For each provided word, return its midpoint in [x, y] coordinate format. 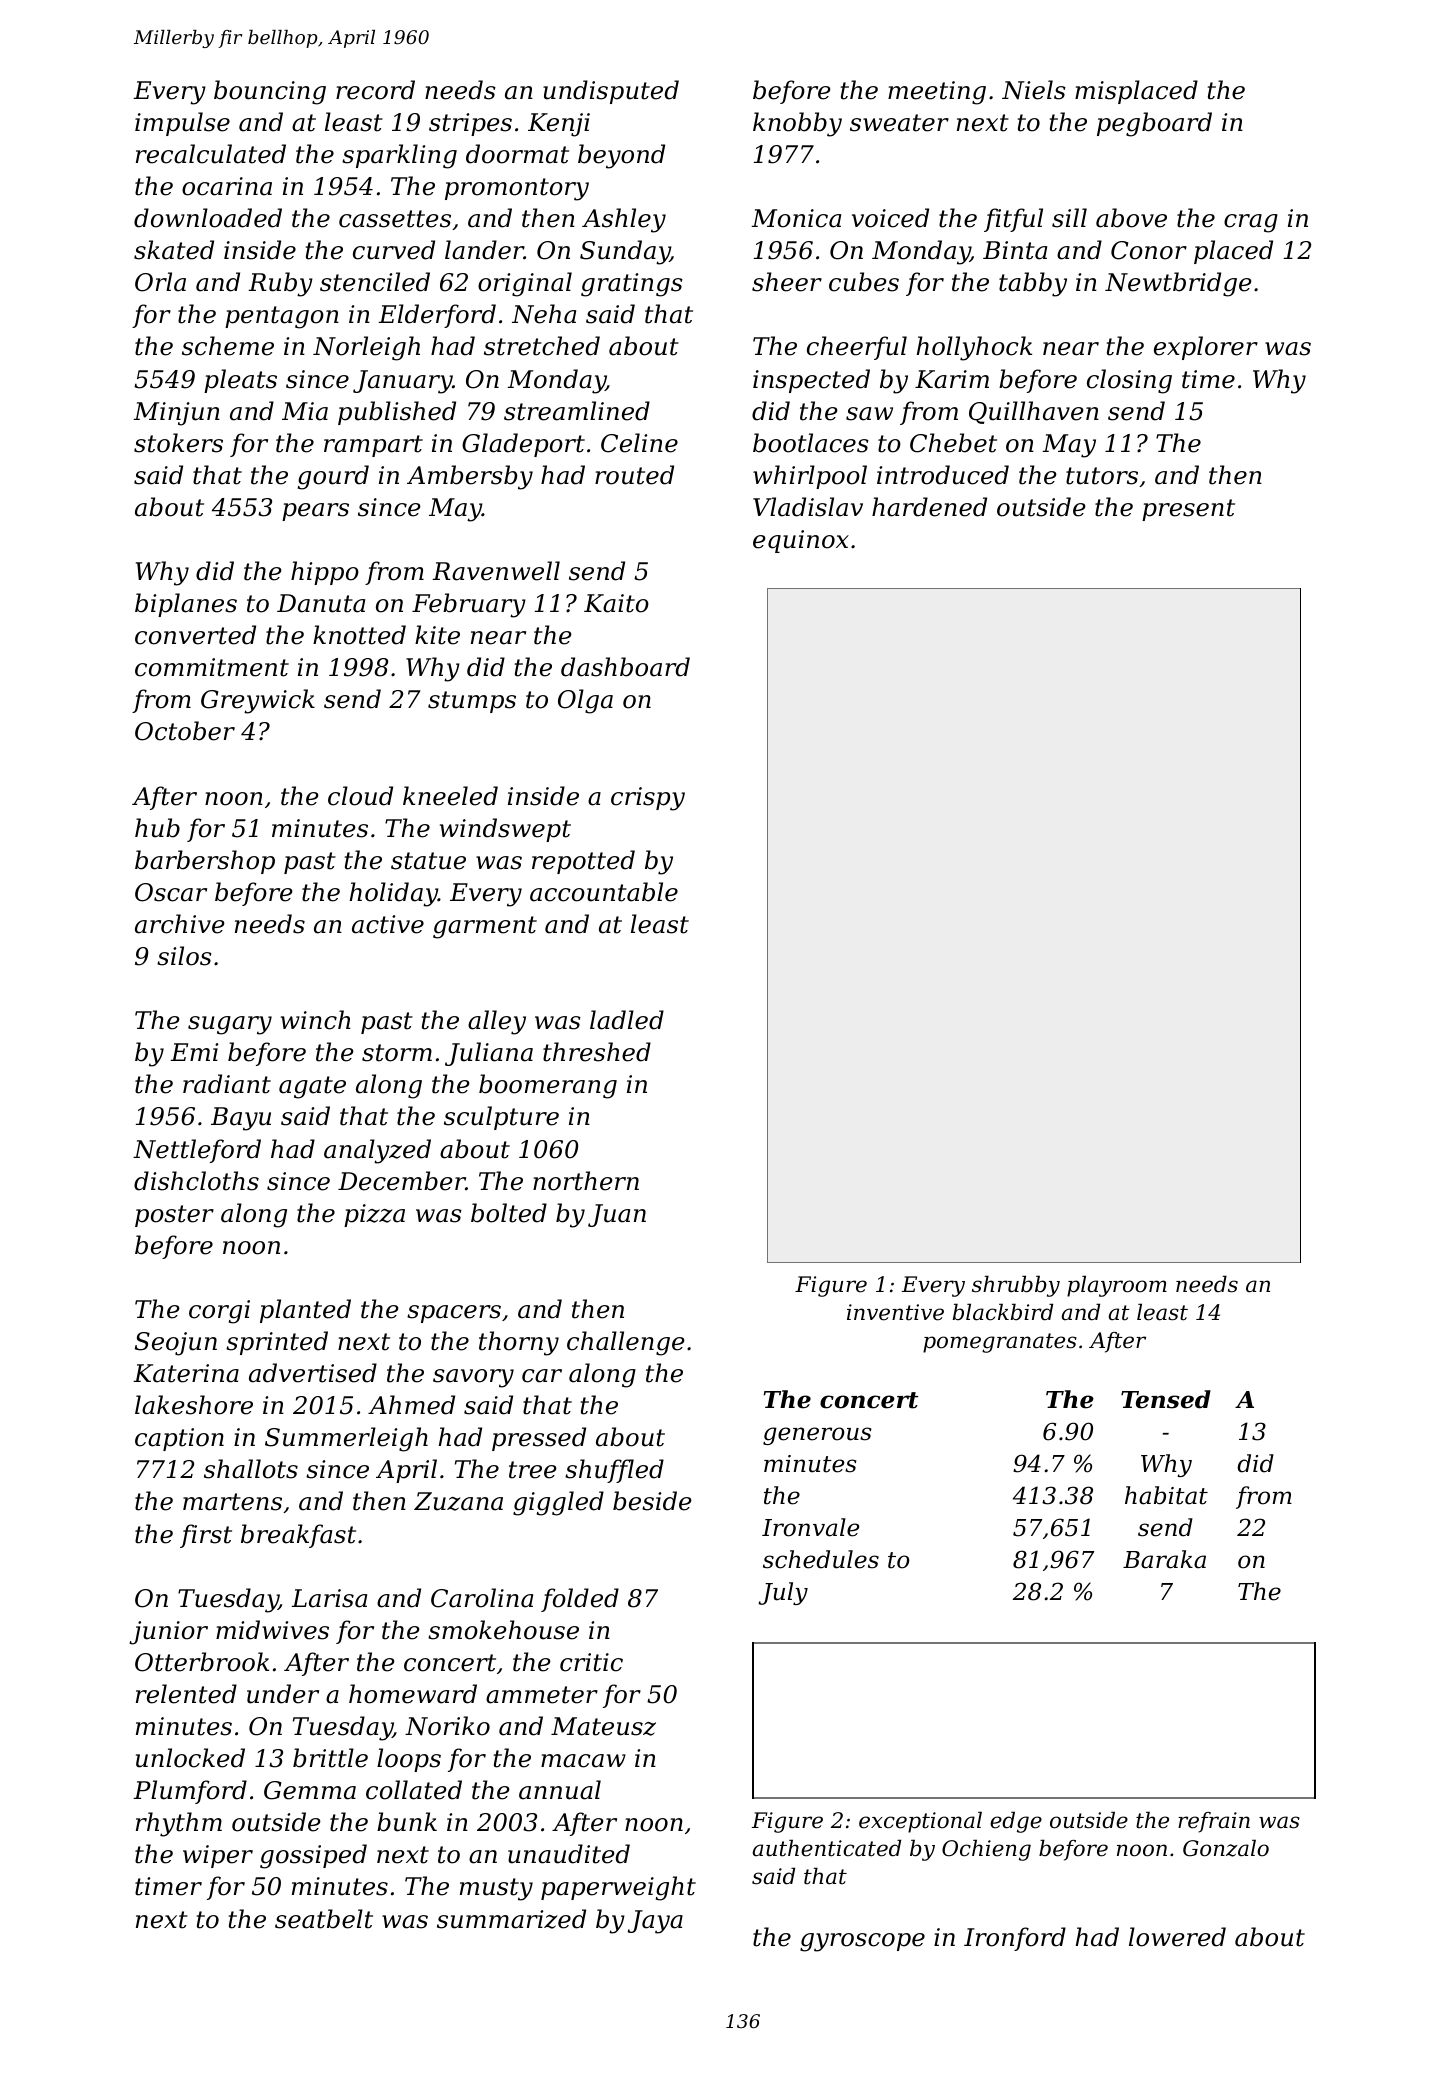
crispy [648, 799]
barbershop [205, 862]
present [1188, 510]
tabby [1033, 284]
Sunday [625, 252]
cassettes [395, 219]
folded [580, 1600]
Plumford [190, 1792]
